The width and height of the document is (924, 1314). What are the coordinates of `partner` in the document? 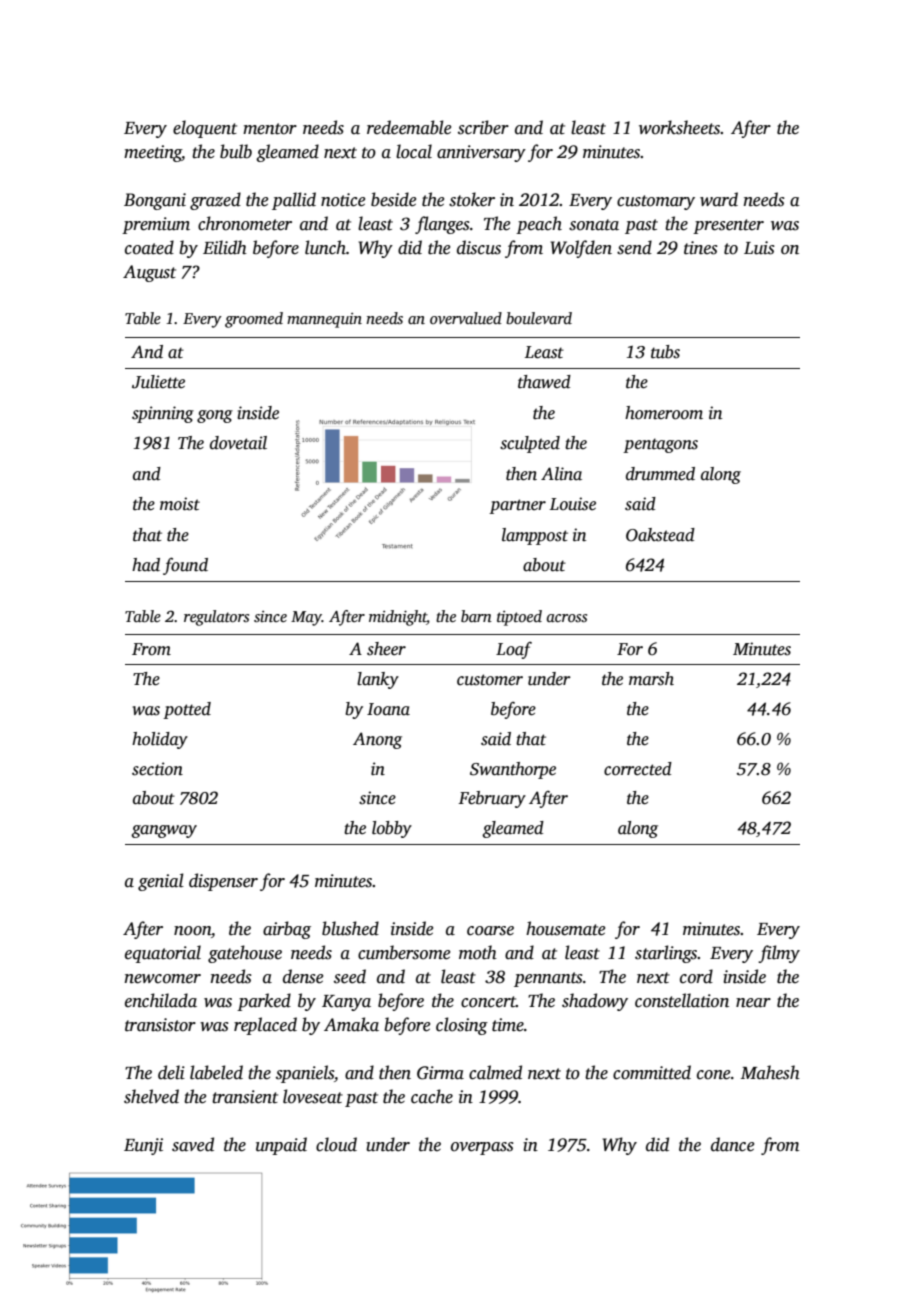 It's located at (517, 506).
